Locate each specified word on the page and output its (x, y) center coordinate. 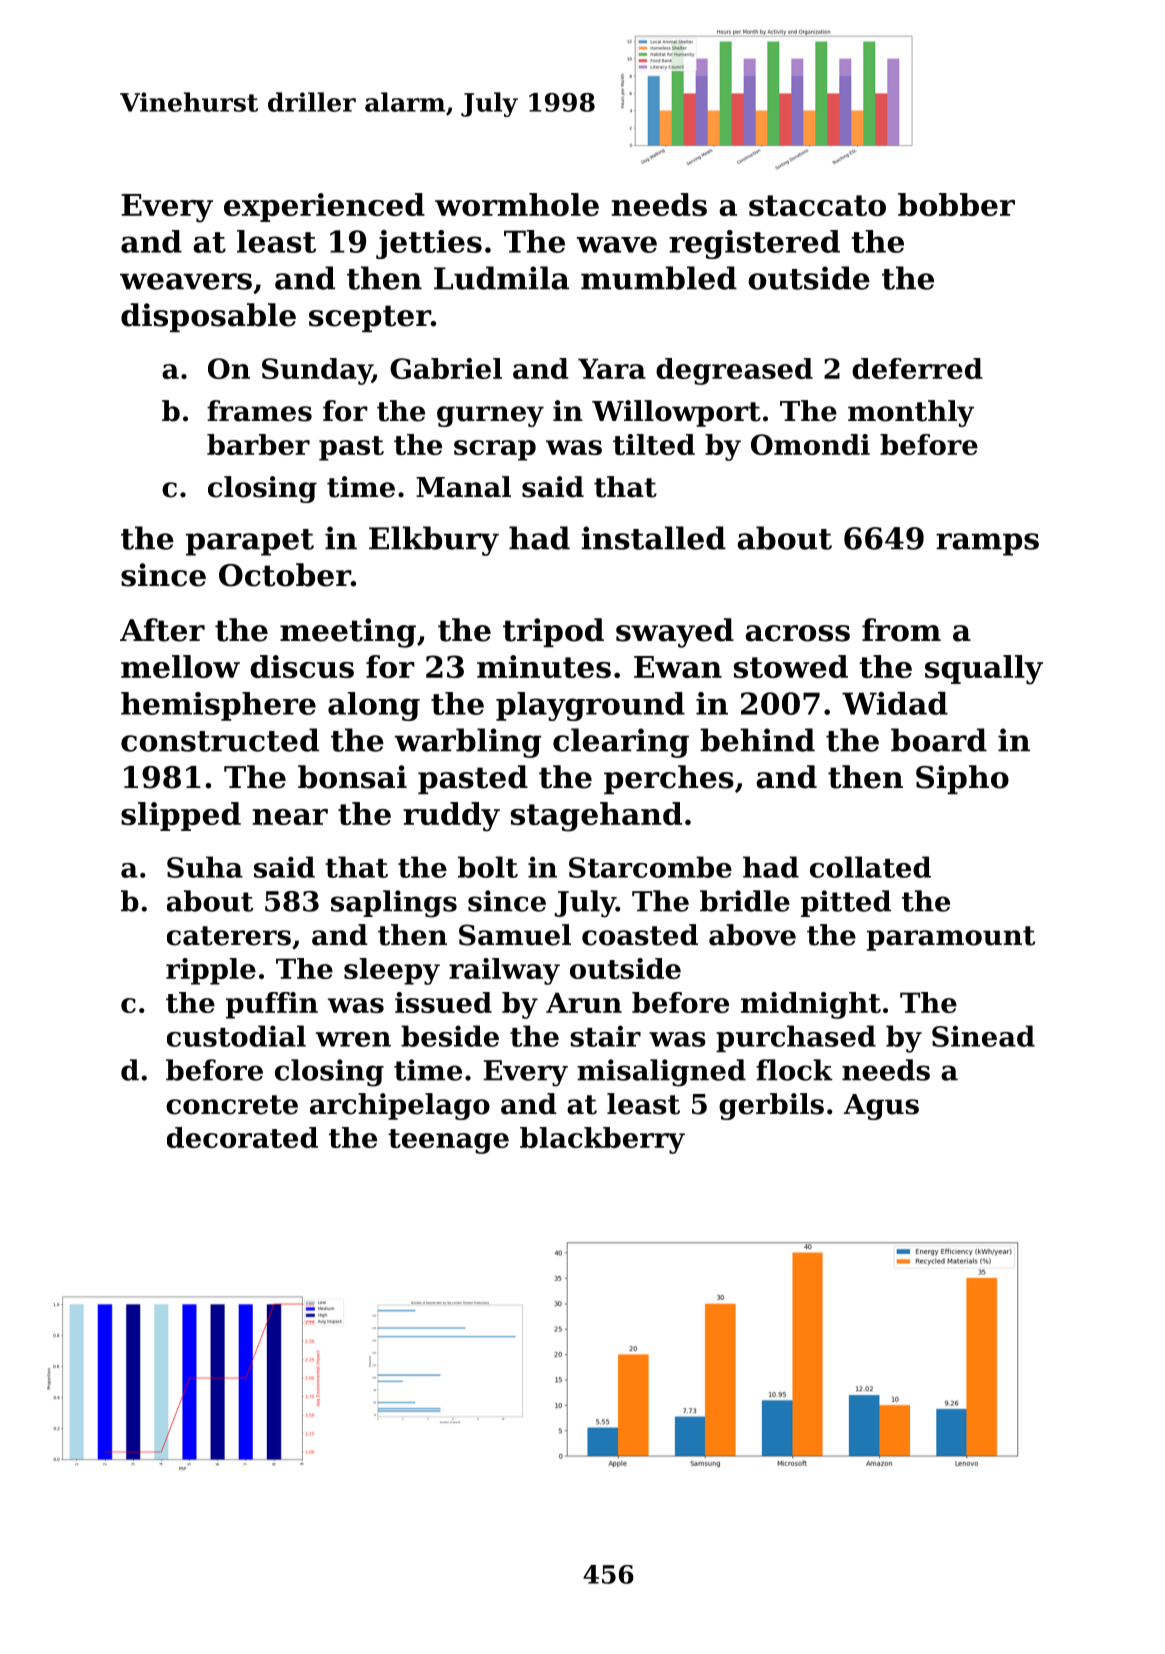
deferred (917, 368)
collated (870, 867)
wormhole (517, 204)
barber (258, 444)
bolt (488, 867)
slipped (181, 816)
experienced (324, 207)
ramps (987, 544)
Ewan (678, 667)
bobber (956, 204)
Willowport (676, 413)
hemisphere (218, 706)
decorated (242, 1137)
